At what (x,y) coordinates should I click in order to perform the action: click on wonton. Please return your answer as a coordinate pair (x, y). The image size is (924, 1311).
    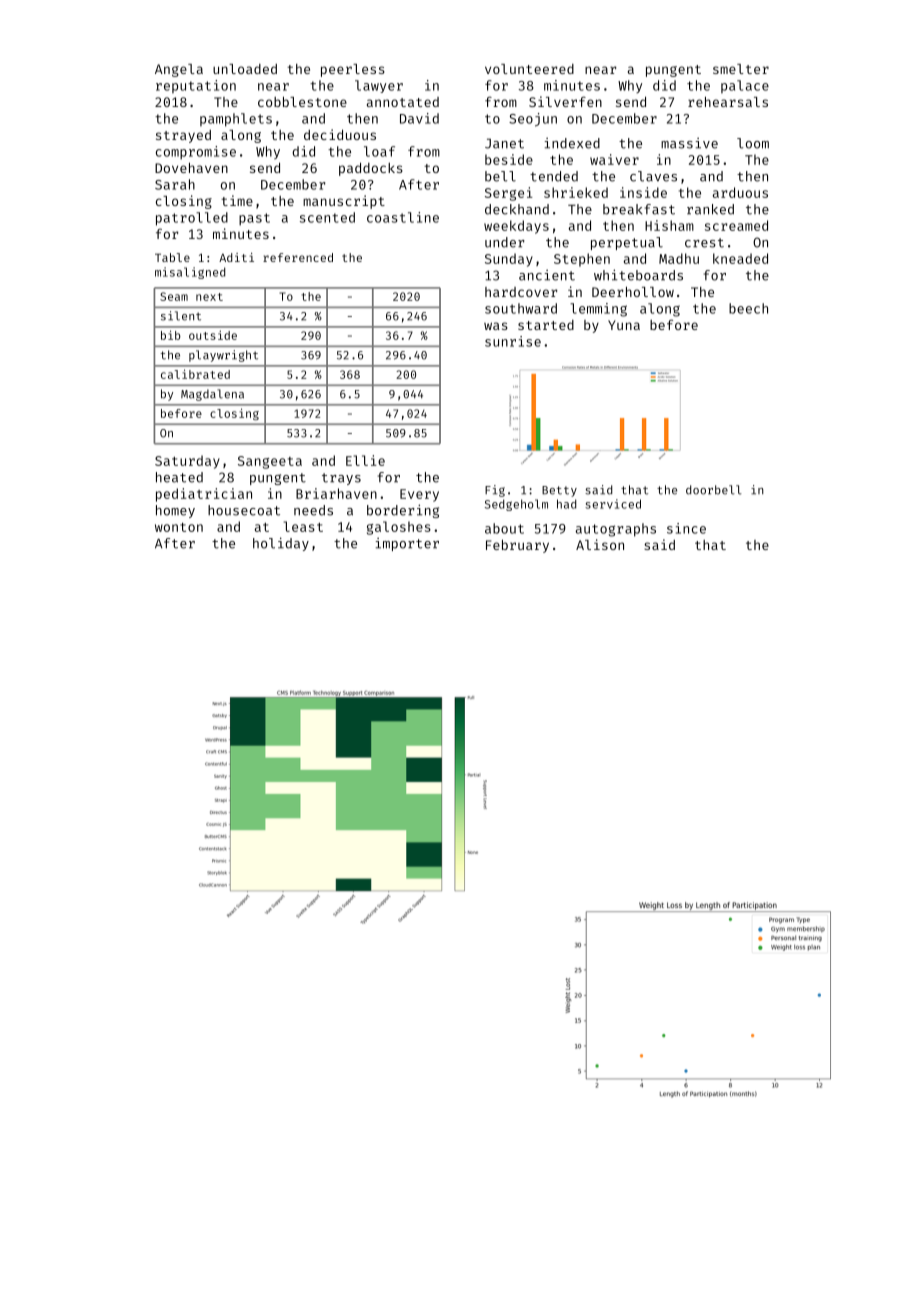
    Looking at the image, I should click on (179, 527).
